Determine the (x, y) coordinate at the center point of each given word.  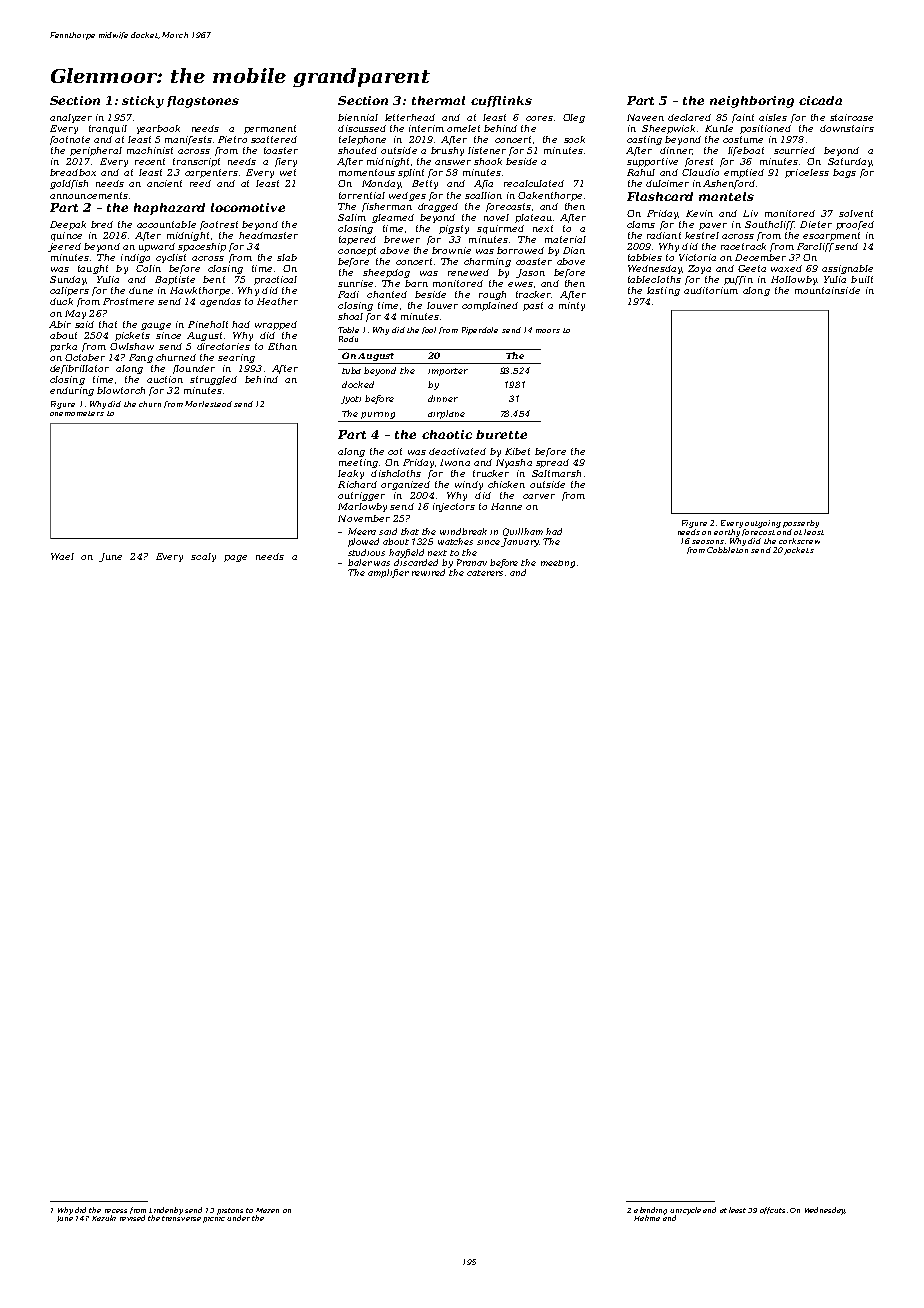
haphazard (169, 209)
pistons (230, 1211)
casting (644, 140)
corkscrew (799, 541)
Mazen (267, 1210)
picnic (214, 1220)
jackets (799, 551)
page (235, 558)
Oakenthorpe (550, 196)
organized (405, 485)
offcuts (772, 1210)
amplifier (388, 573)
